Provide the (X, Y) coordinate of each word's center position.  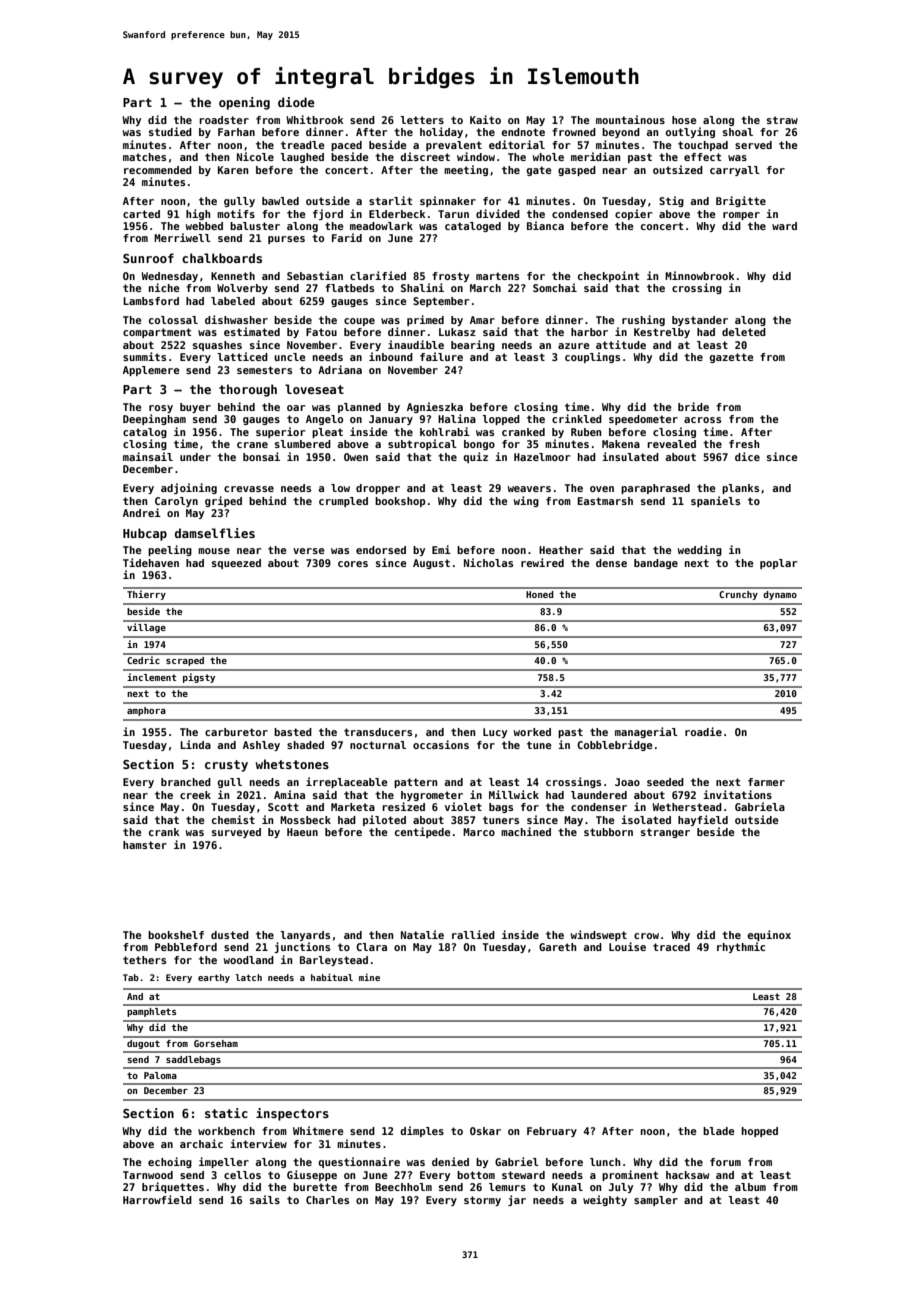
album (750, 1187)
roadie (703, 731)
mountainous (630, 119)
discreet (425, 156)
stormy (482, 1201)
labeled (233, 301)
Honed (540, 594)
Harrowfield (157, 1199)
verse (309, 551)
